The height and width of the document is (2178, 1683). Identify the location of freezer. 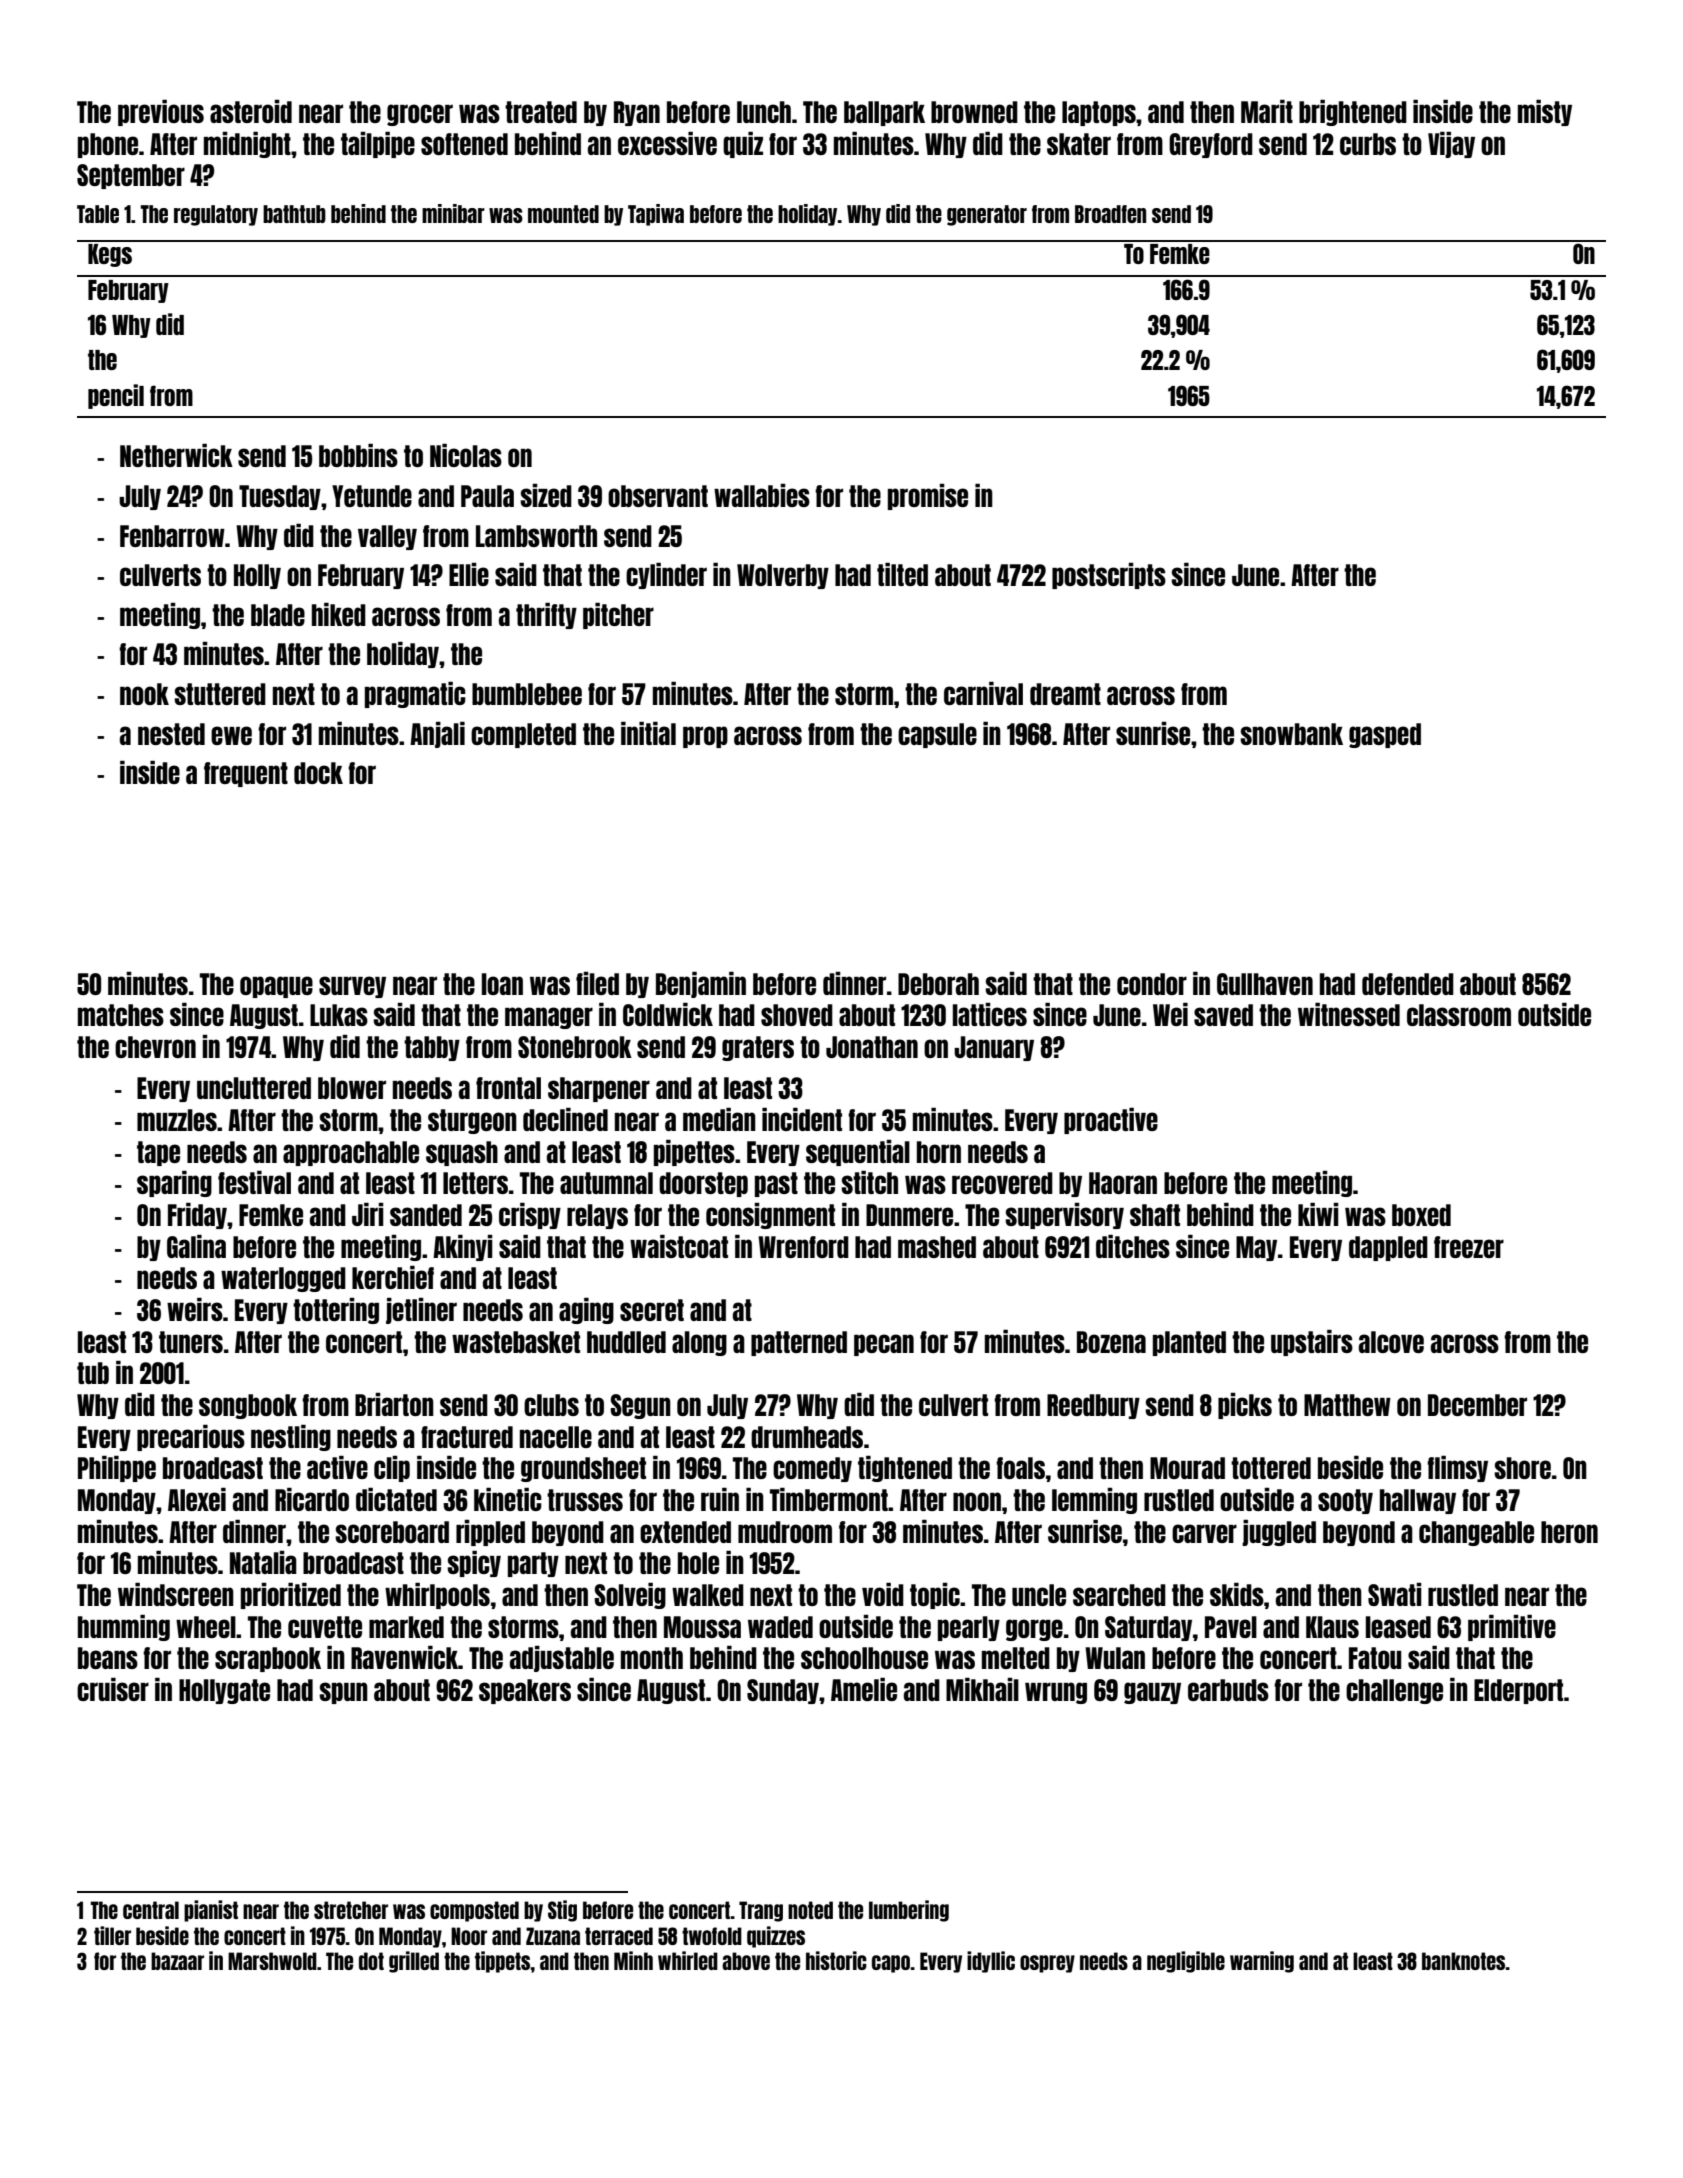
(1469, 1247).
